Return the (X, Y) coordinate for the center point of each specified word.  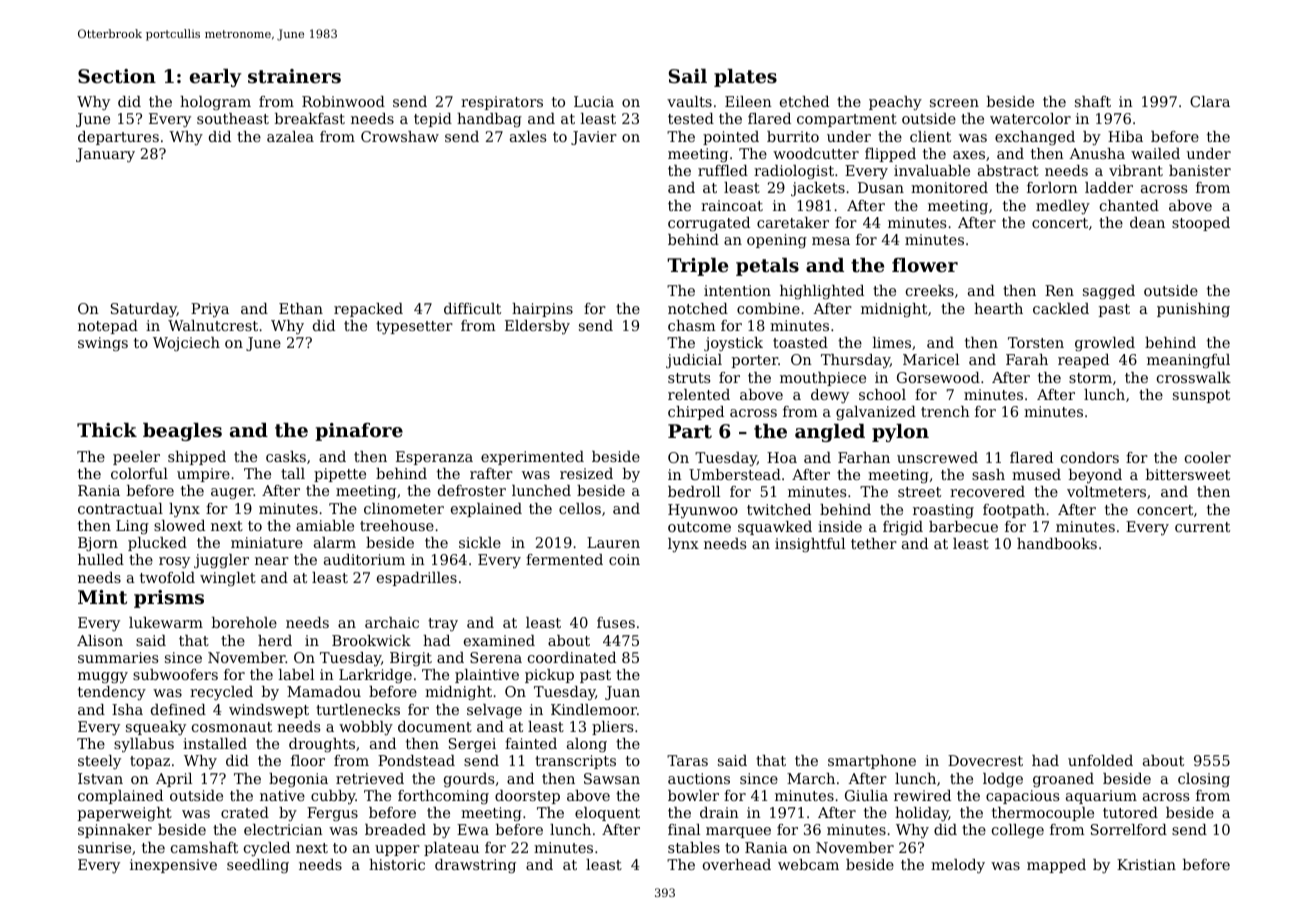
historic (397, 864)
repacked (368, 310)
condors (1090, 457)
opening (777, 241)
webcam (808, 864)
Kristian (1146, 864)
